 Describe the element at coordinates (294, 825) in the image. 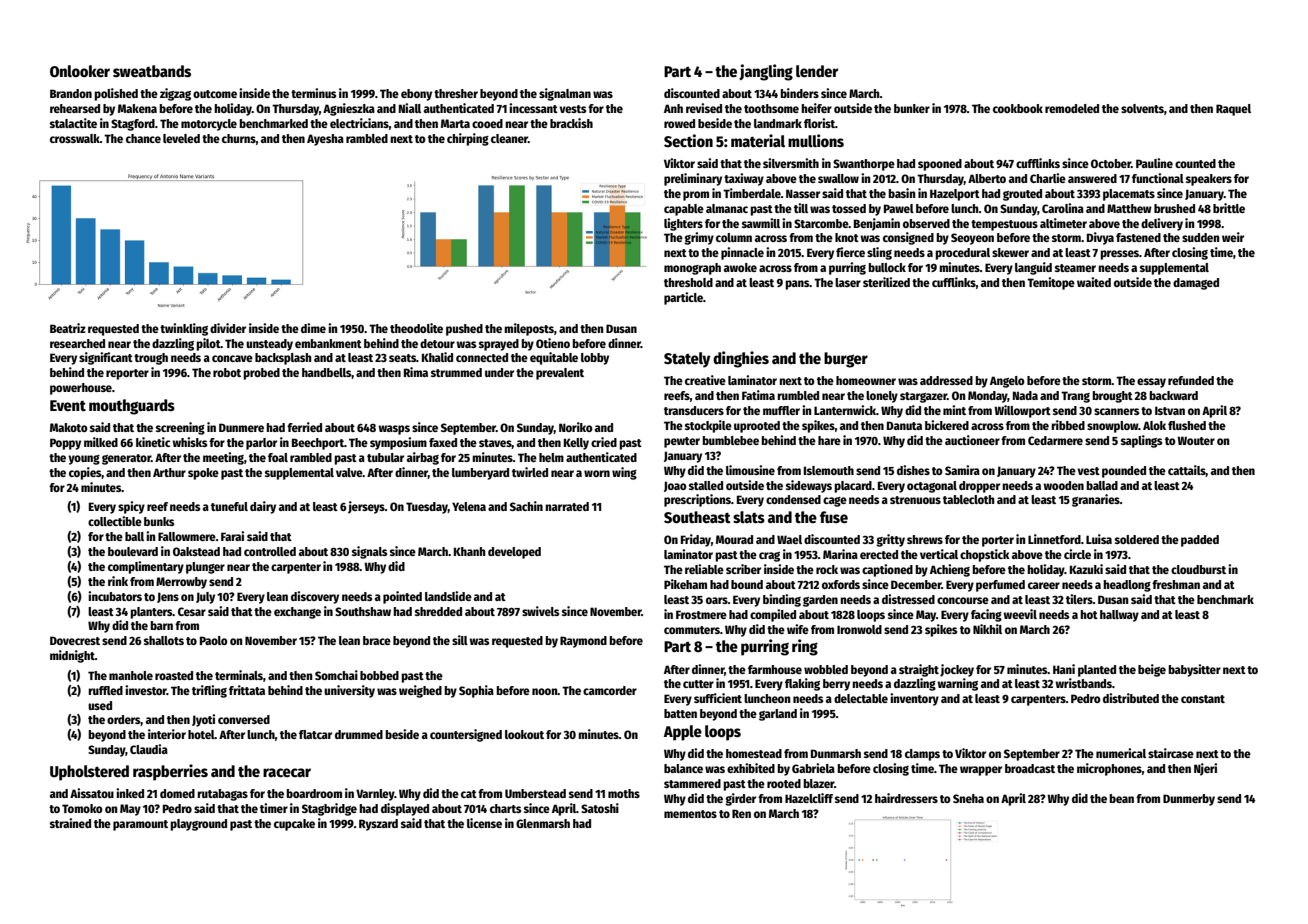

I see `cupcake` at that location.
